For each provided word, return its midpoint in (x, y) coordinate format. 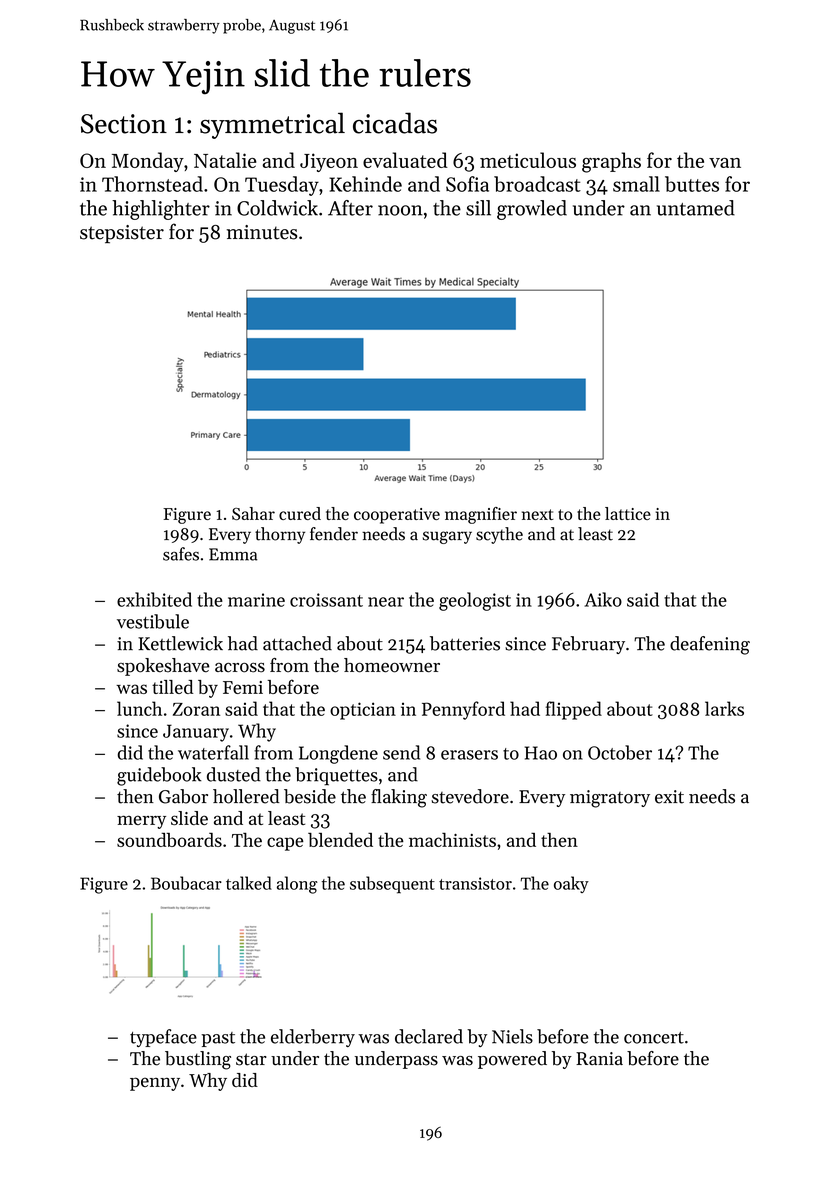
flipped (574, 710)
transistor (475, 883)
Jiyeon (329, 162)
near (386, 602)
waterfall (213, 752)
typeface (163, 1038)
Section (124, 124)
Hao (541, 753)
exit (669, 797)
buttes (692, 184)
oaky (571, 884)
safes (181, 554)
